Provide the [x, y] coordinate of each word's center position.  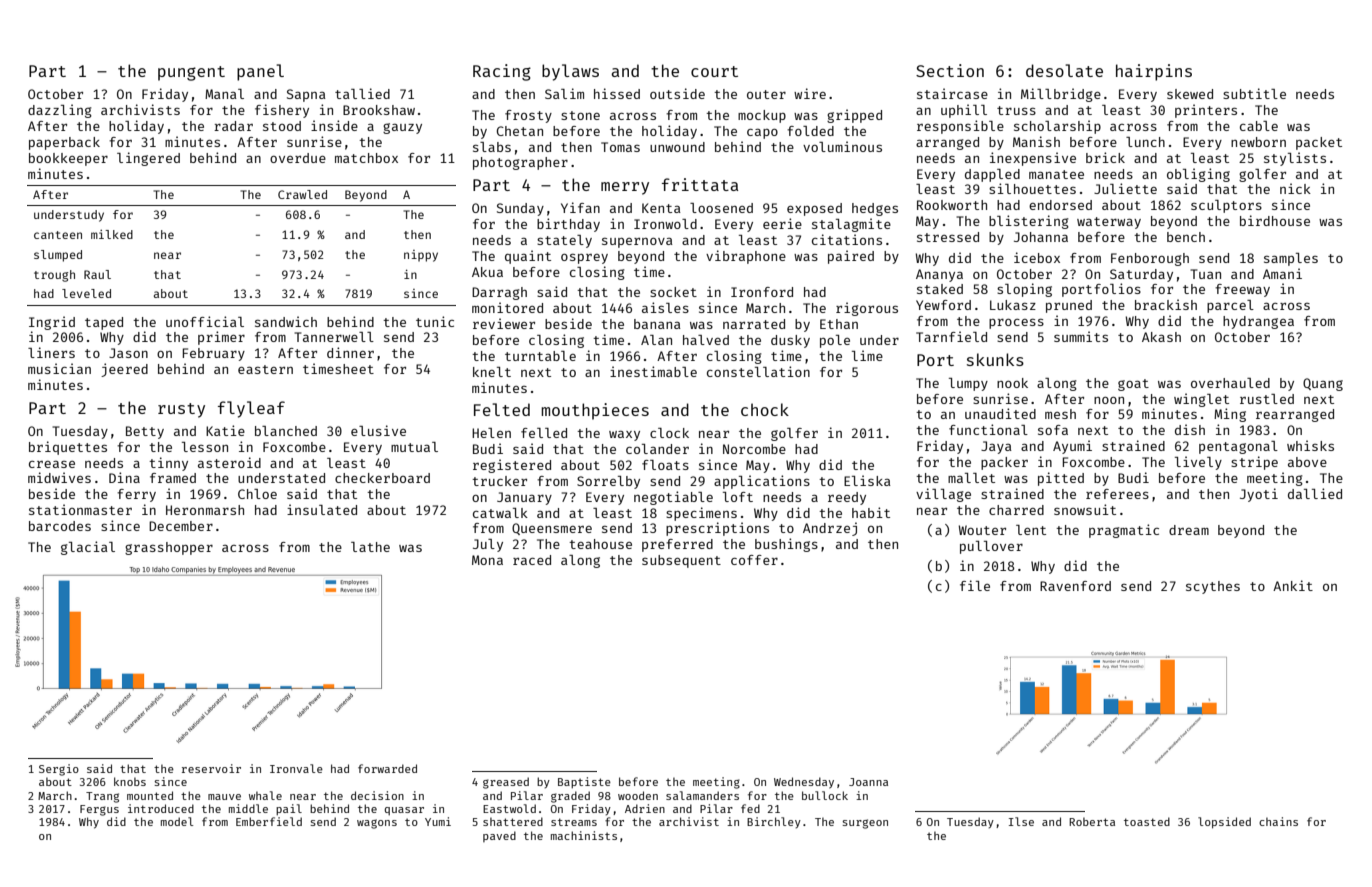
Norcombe [754, 449]
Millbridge [1061, 95]
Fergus [99, 810]
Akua [487, 272]
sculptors [1226, 206]
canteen [58, 235]
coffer [754, 560]
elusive [378, 430]
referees [1117, 494]
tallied [362, 93]
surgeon [865, 824]
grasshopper [169, 548]
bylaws [570, 72]
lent [1031, 530]
